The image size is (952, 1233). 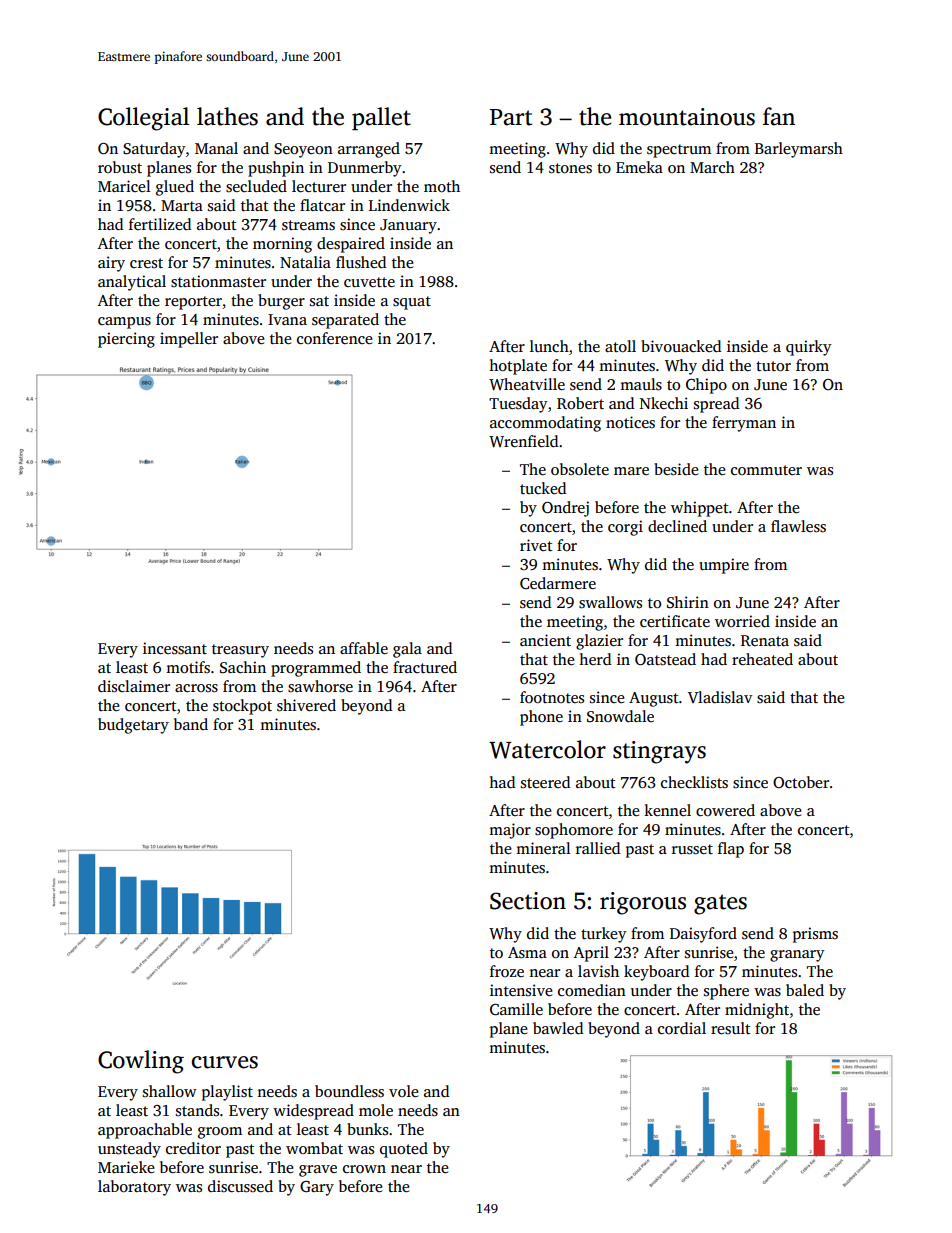 What do you see at coordinates (507, 971) in the screenshot?
I see `froze` at bounding box center [507, 971].
